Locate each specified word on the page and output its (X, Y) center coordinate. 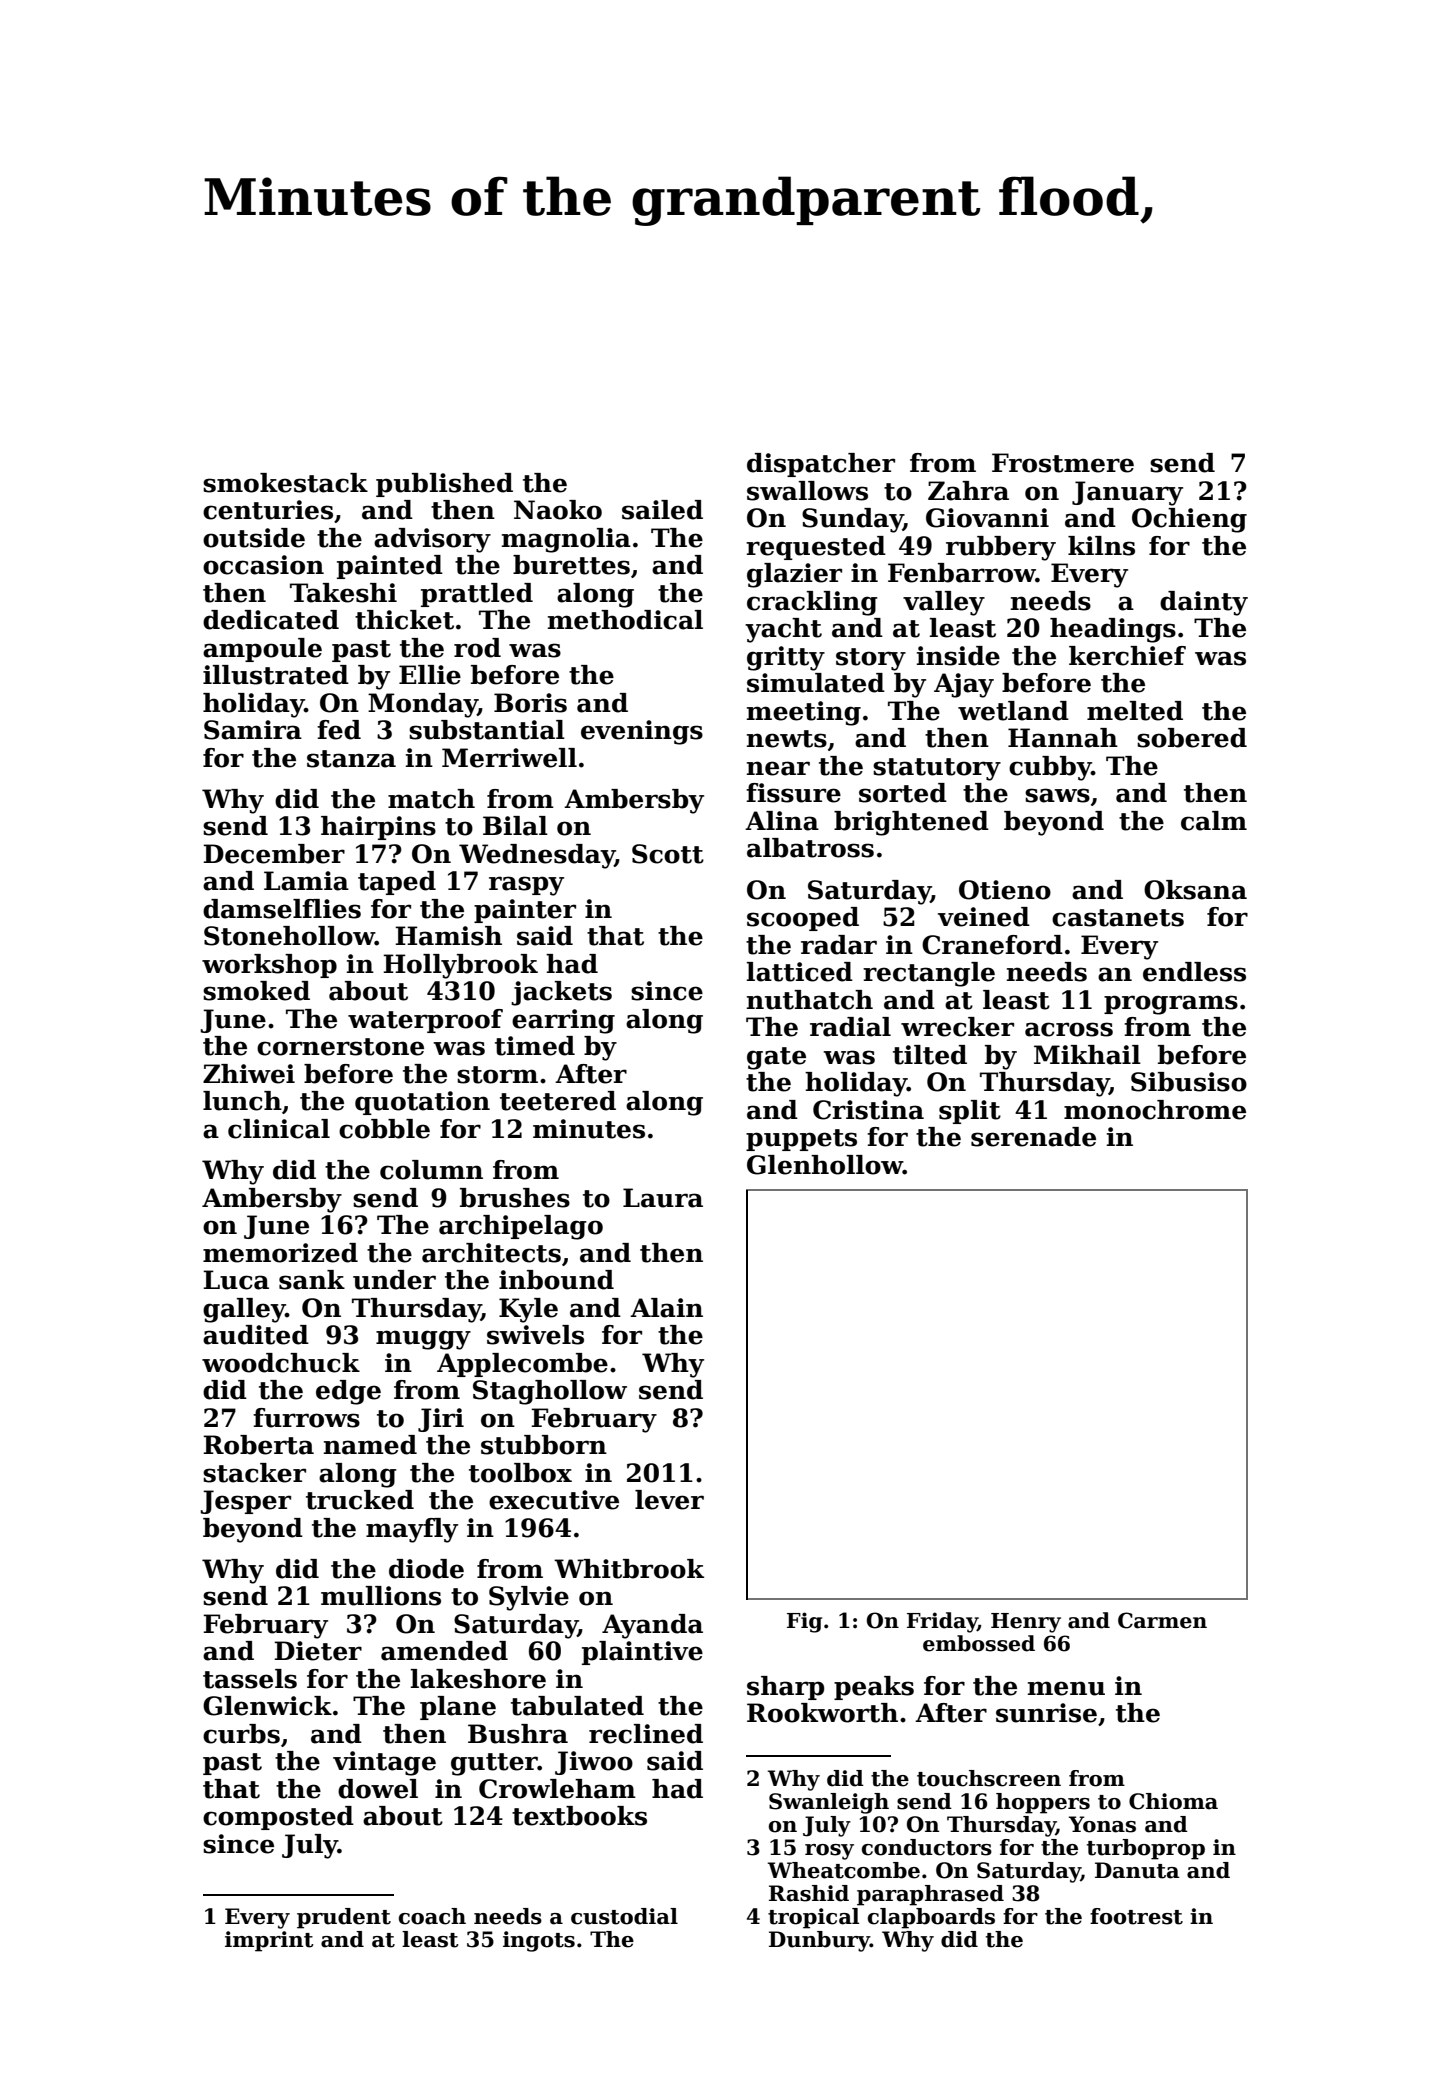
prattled (477, 595)
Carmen (1162, 1620)
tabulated (577, 1706)
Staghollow (550, 1392)
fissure (793, 793)
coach (432, 1916)
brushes (515, 1198)
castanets (1118, 918)
